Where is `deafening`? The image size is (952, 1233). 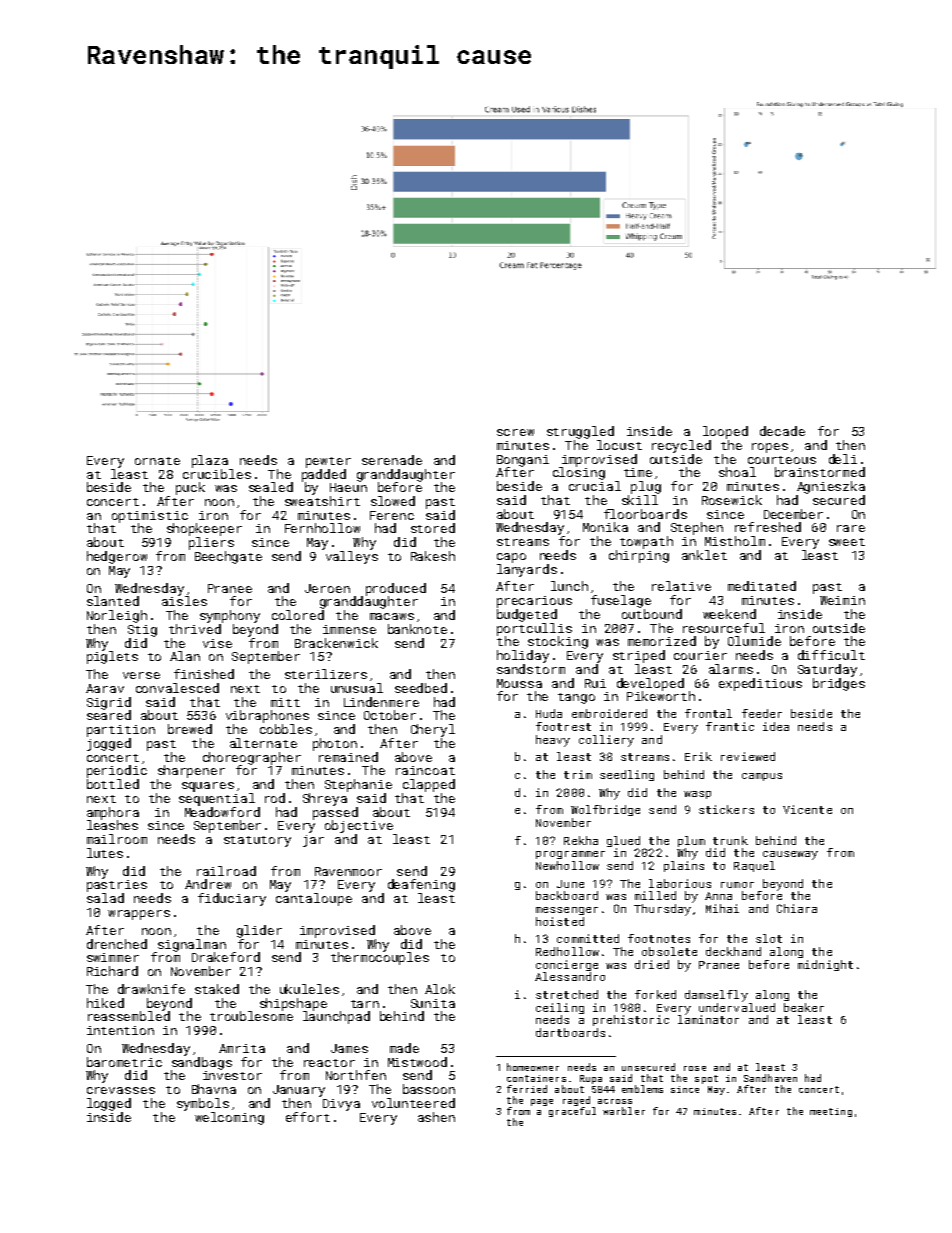 deafening is located at coordinates (421, 885).
